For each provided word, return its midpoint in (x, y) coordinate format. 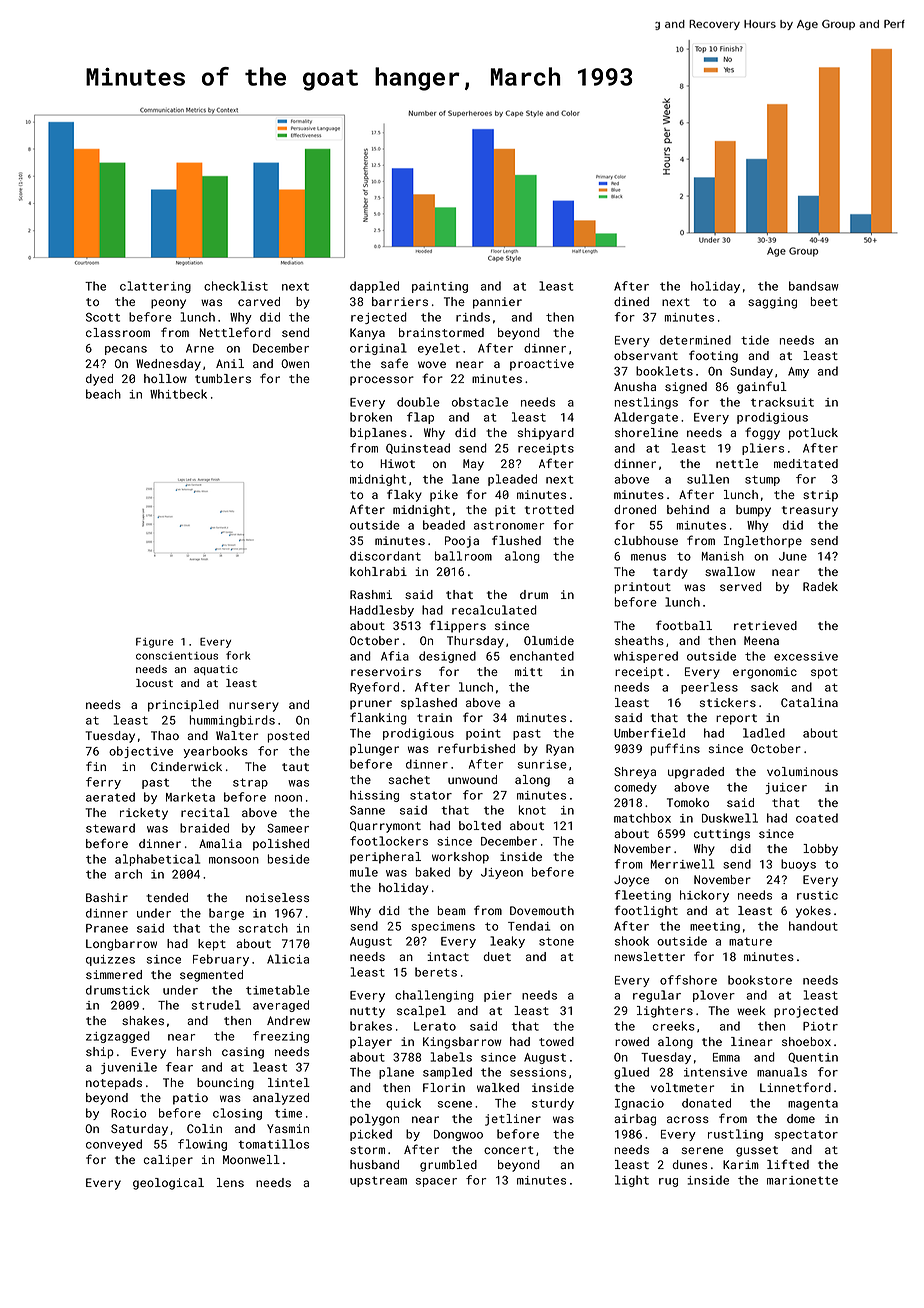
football (684, 625)
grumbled (448, 1166)
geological (168, 1184)
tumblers (223, 378)
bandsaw (814, 286)
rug (668, 1182)
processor (382, 381)
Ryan (560, 750)
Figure (154, 643)
